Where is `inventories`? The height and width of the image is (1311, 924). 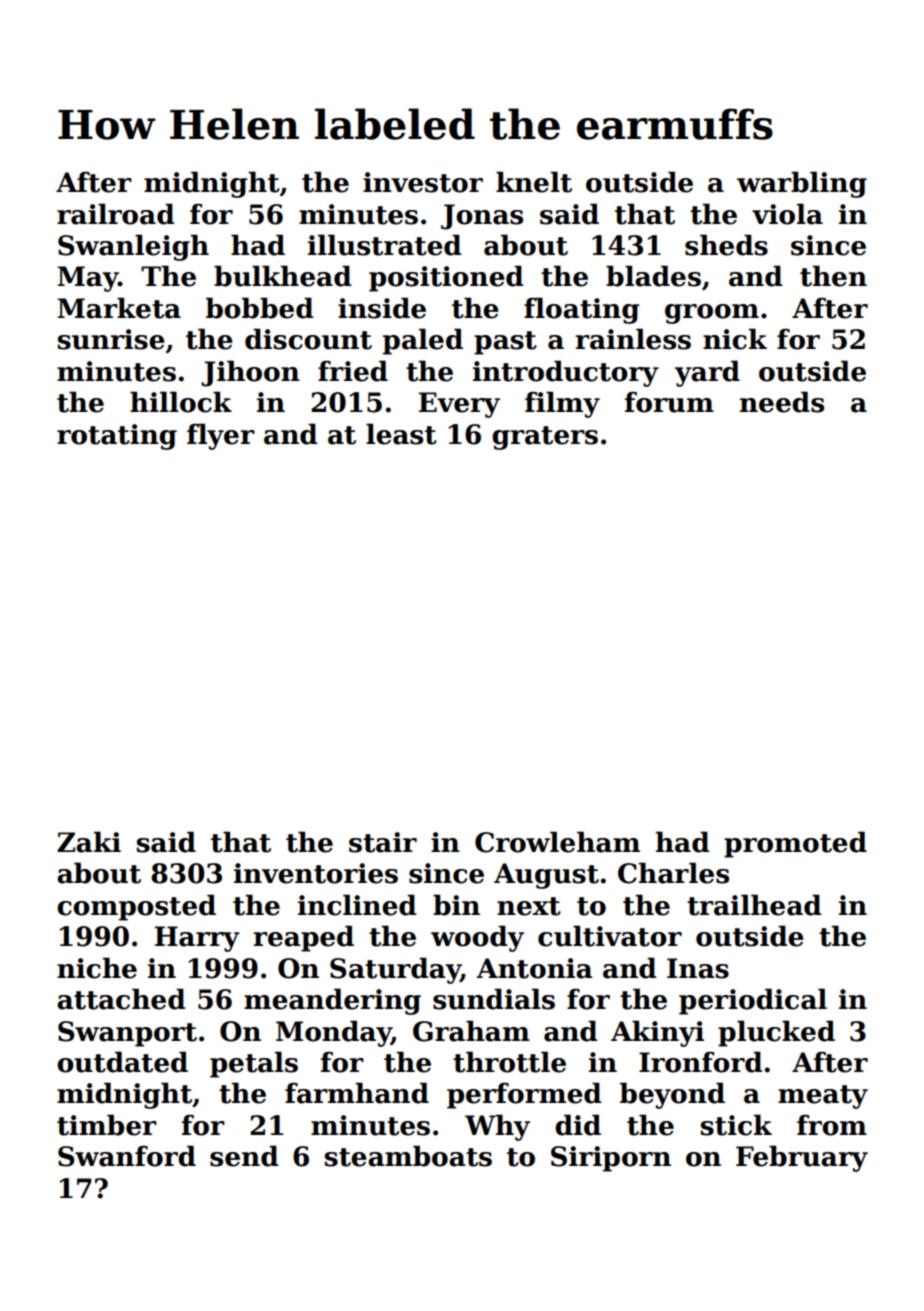 inventories is located at coordinates (316, 873).
